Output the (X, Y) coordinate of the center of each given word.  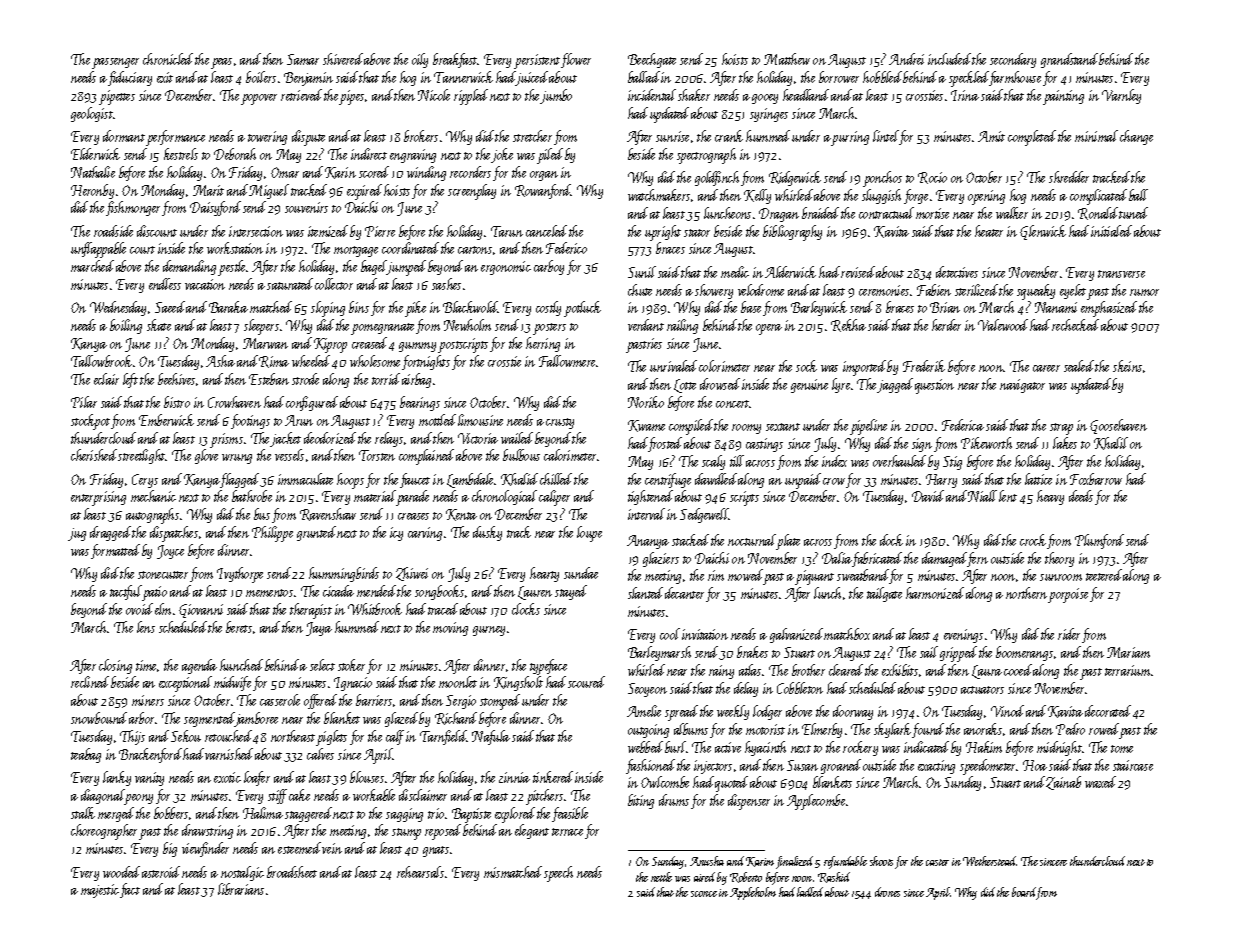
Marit (208, 190)
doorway (853, 712)
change (1136, 137)
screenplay (472, 192)
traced (443, 609)
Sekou (186, 736)
